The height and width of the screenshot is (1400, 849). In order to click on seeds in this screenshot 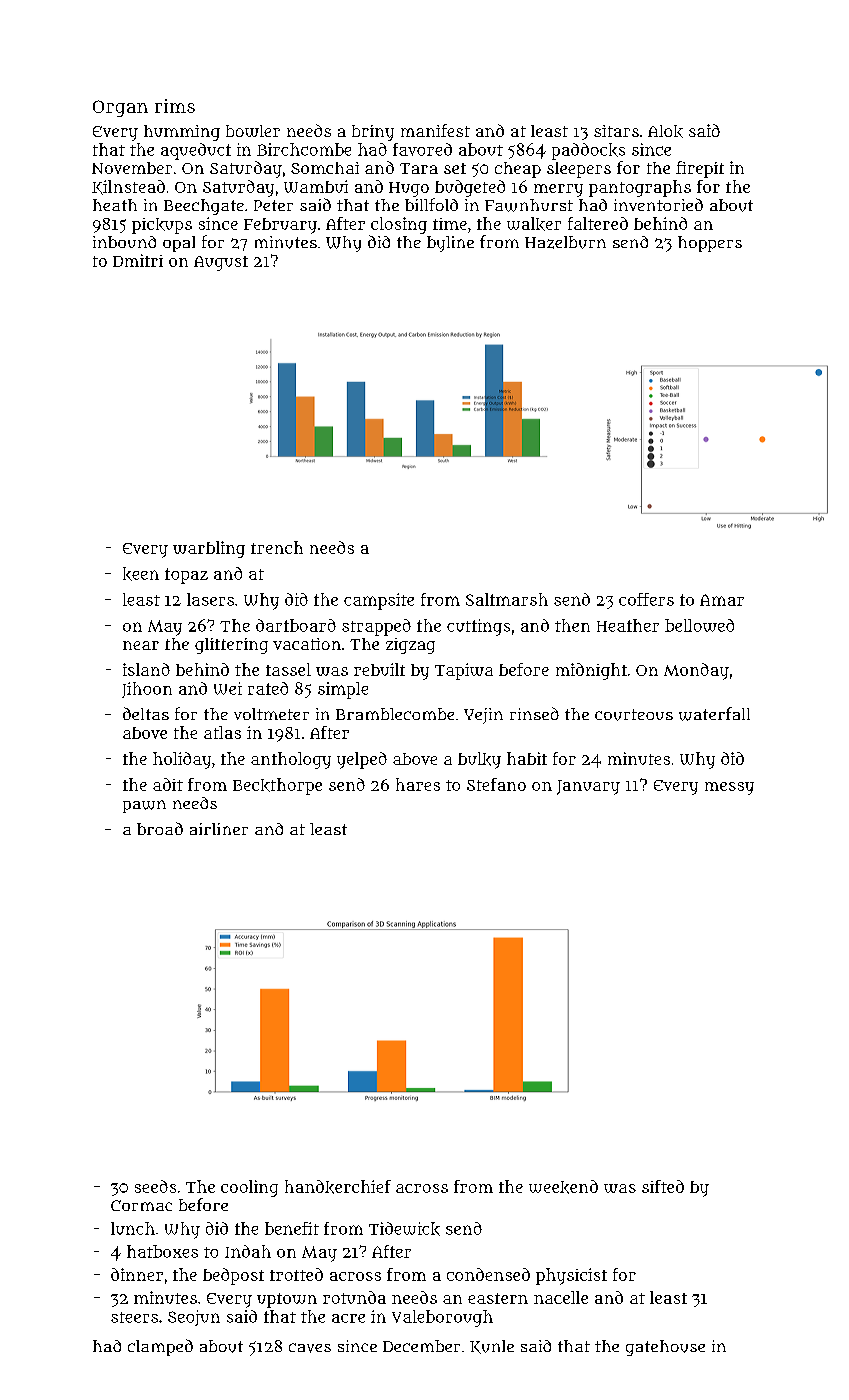, I will do `click(155, 1186)`.
